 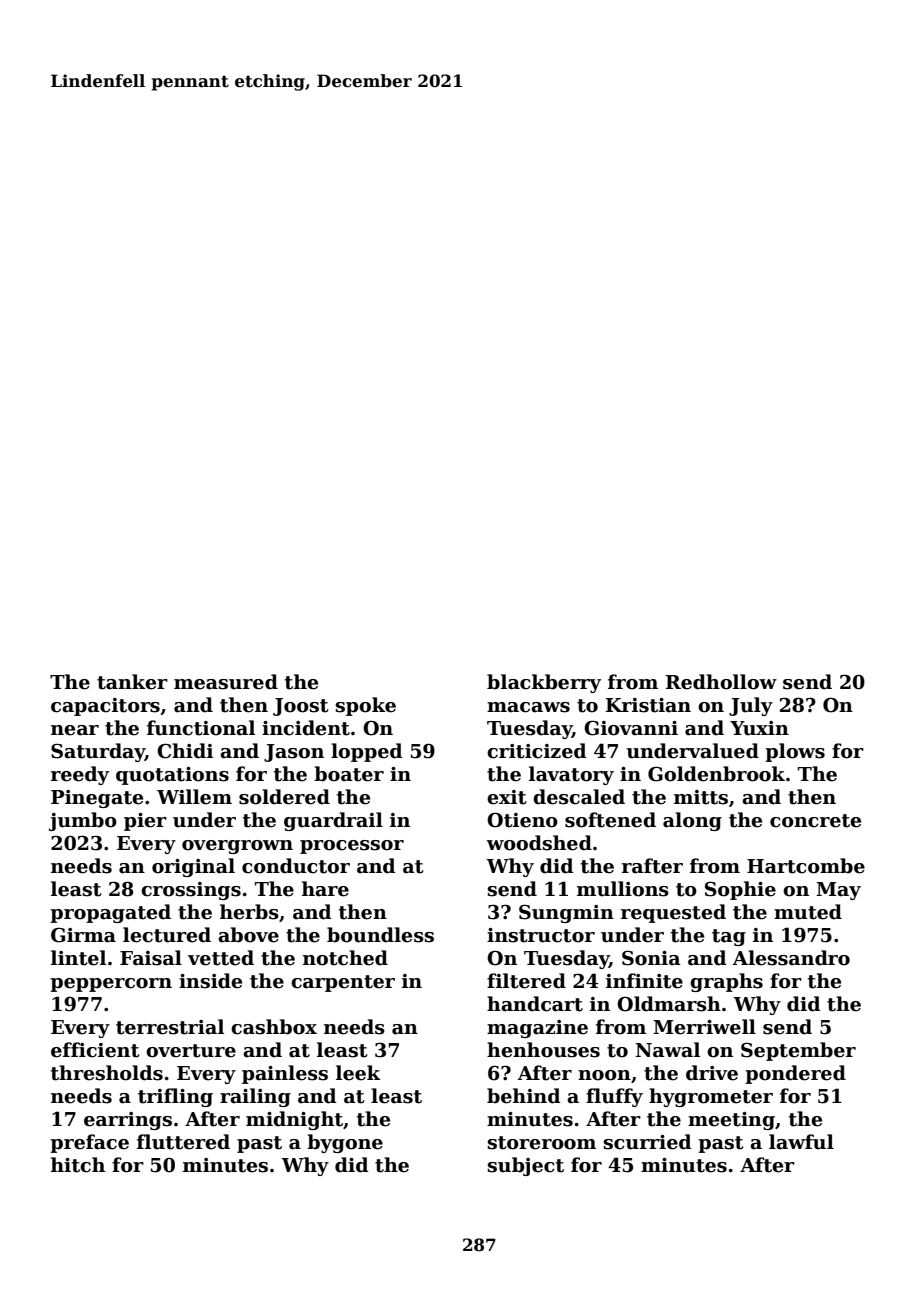 I want to click on concrete, so click(x=815, y=821).
